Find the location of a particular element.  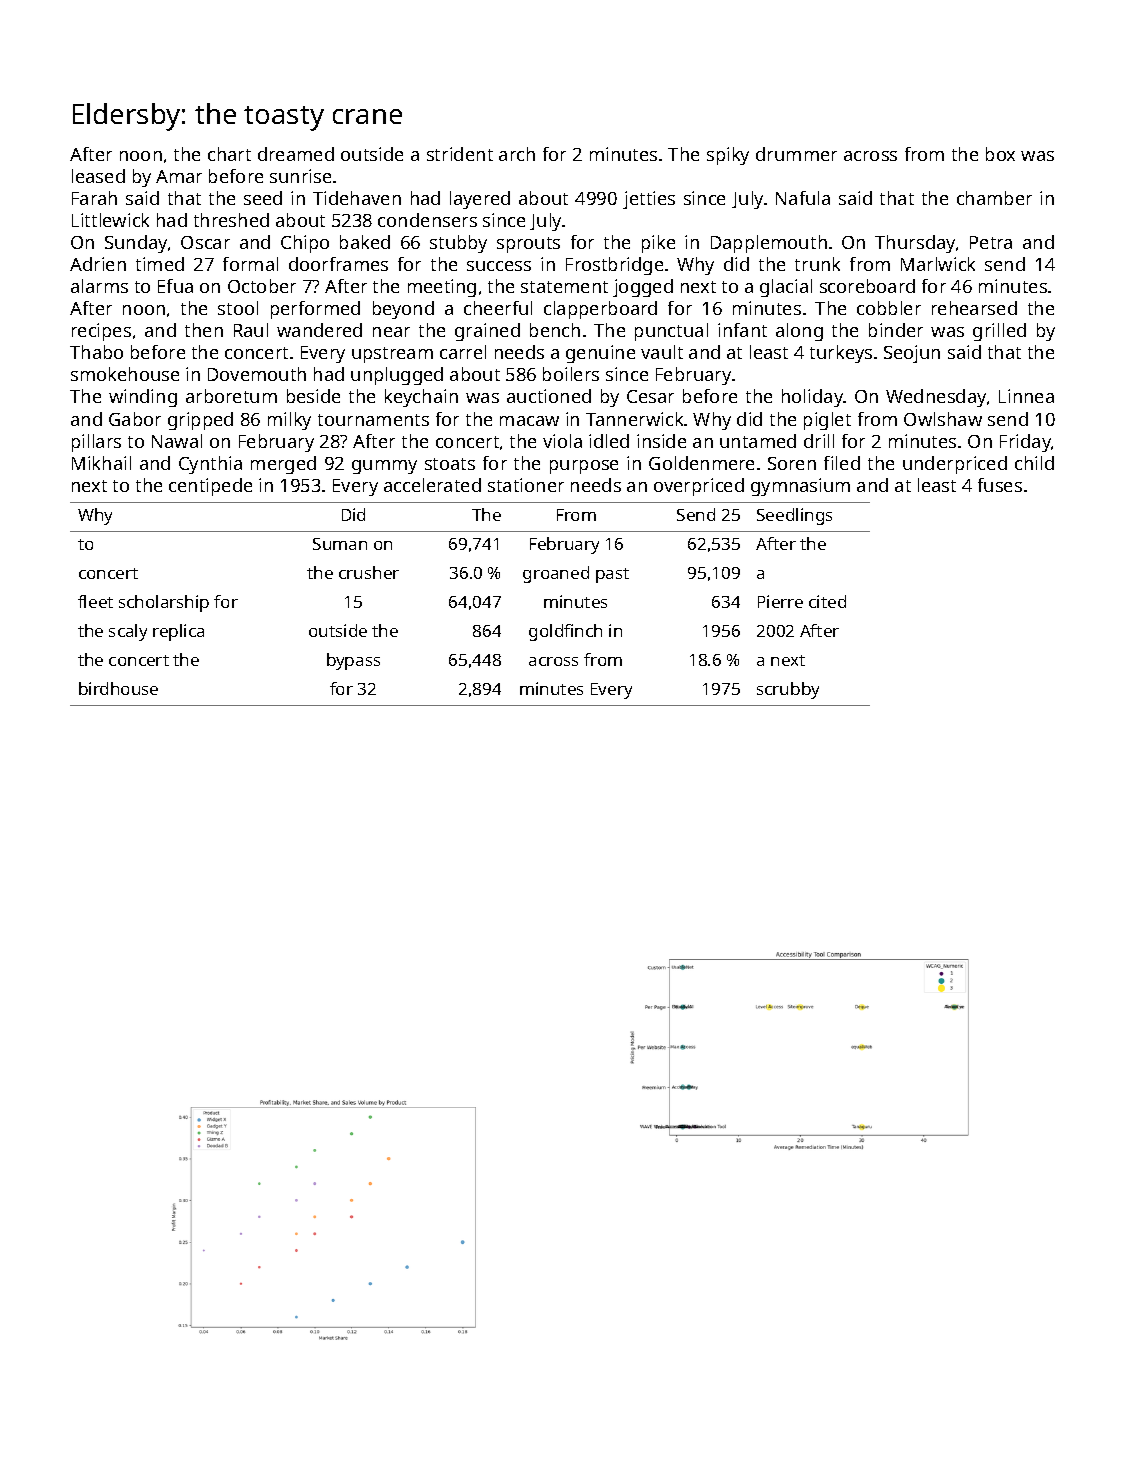

strident is located at coordinates (460, 154).
